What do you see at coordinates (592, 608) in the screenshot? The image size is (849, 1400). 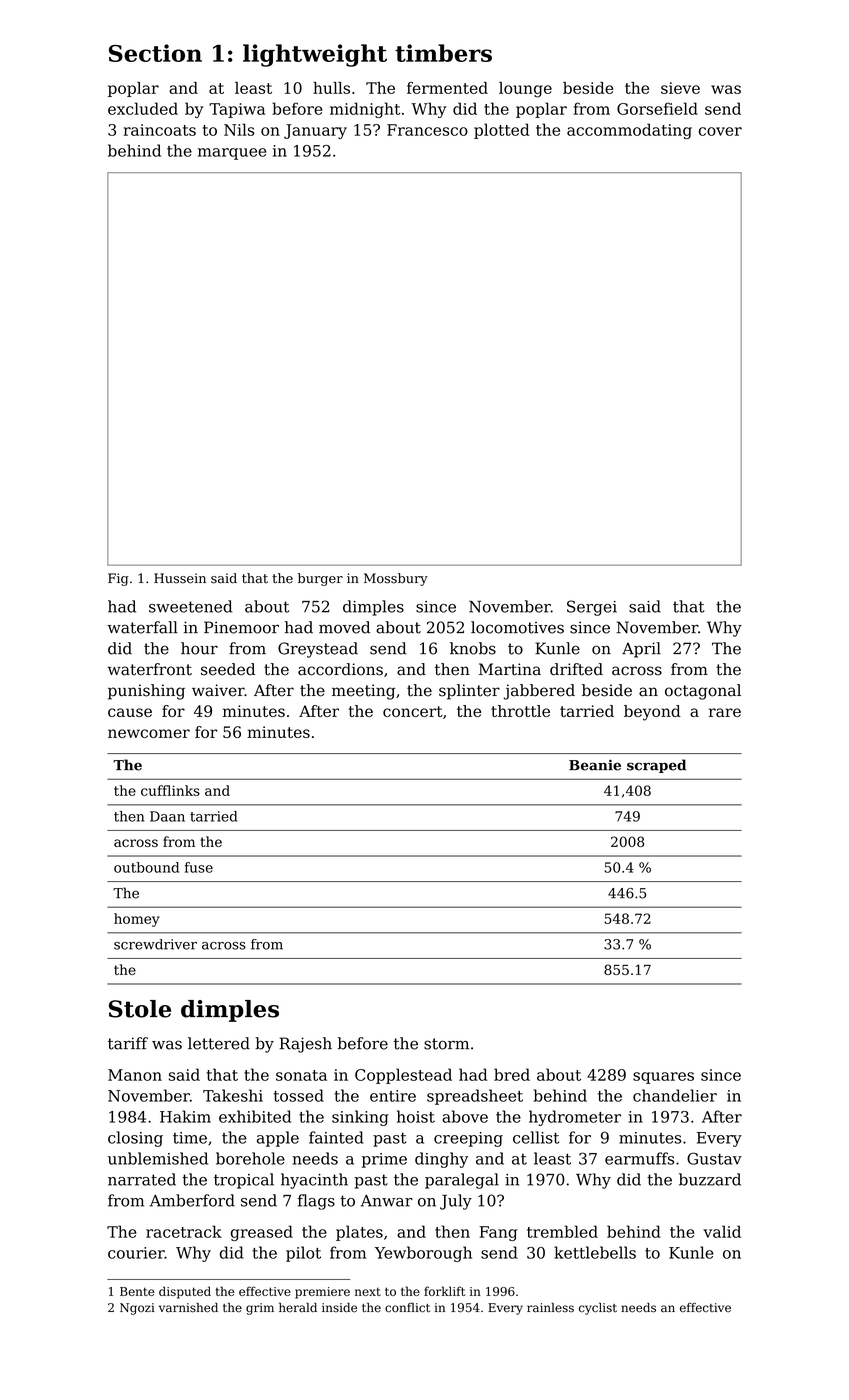 I see `Sergei` at bounding box center [592, 608].
